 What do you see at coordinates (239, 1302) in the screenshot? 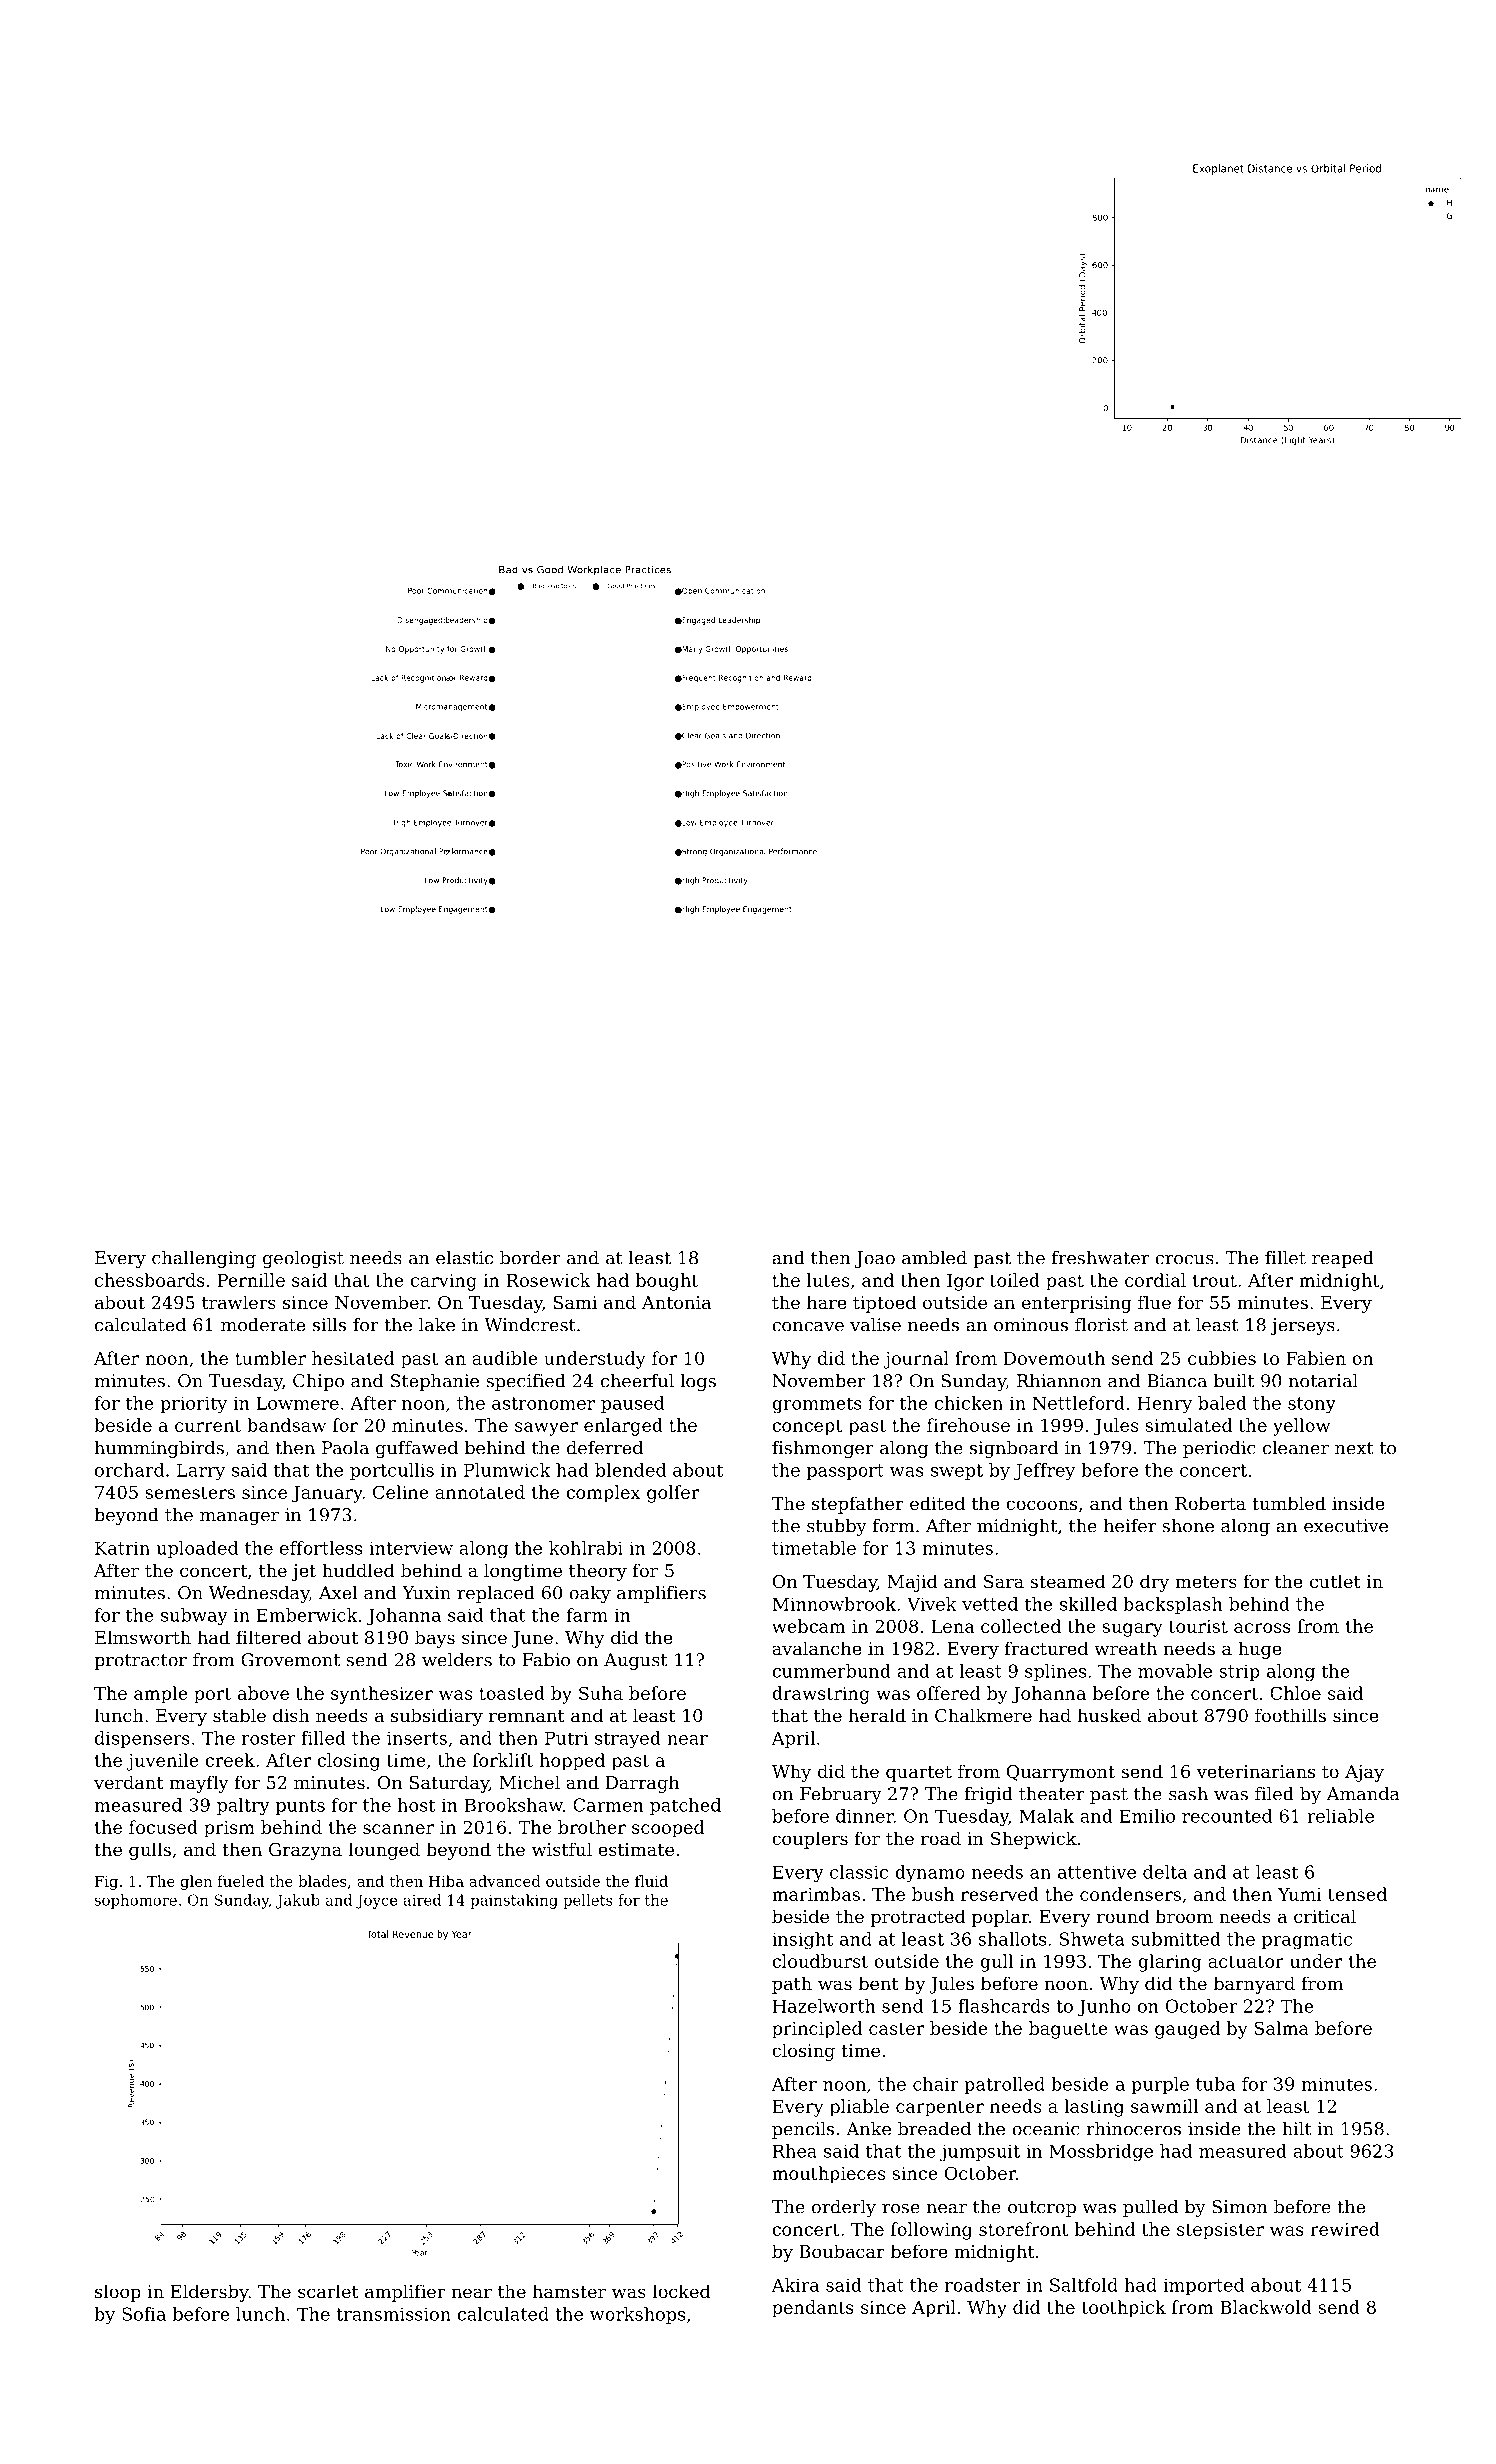
I see `trawlers` at bounding box center [239, 1302].
